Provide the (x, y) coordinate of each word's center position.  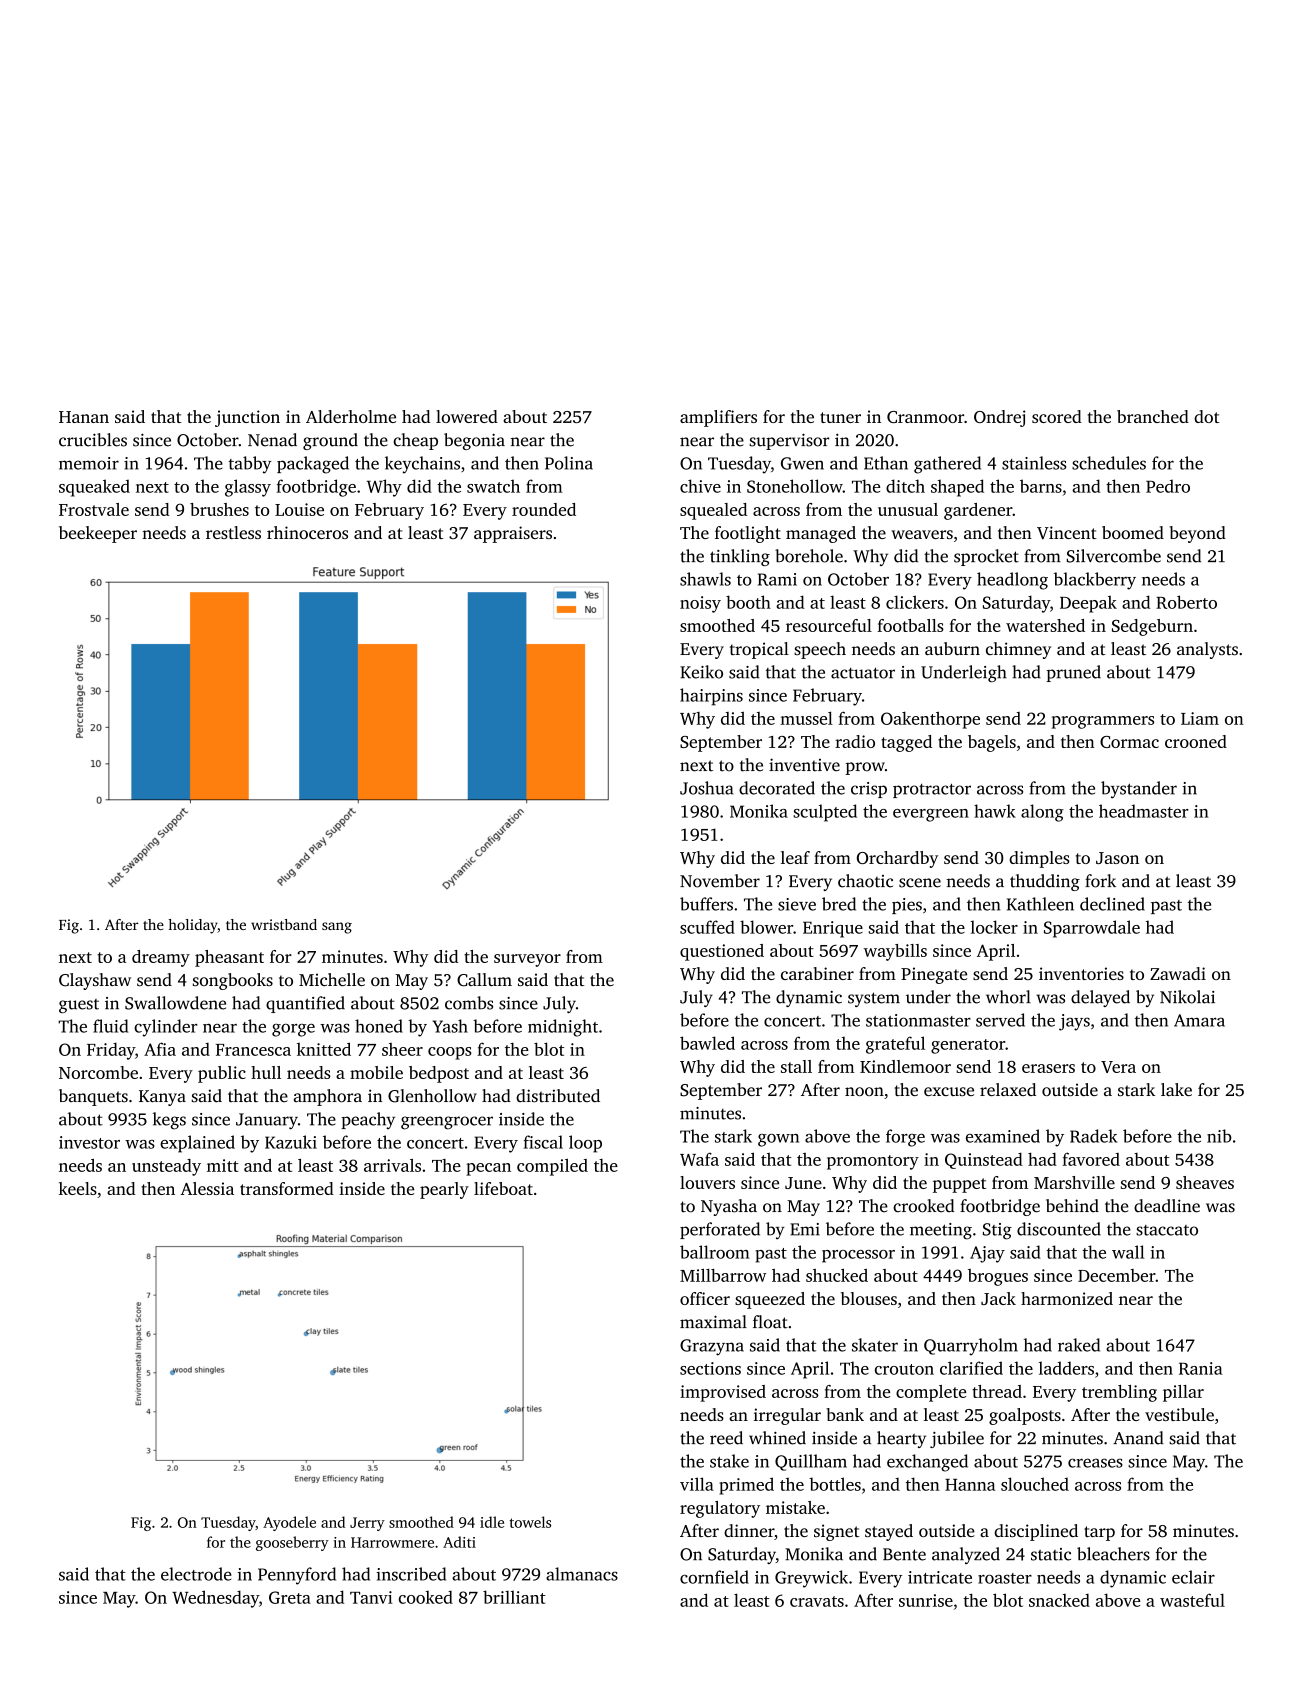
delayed (1100, 998)
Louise (299, 509)
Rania (1201, 1368)
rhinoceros (307, 532)
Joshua (706, 788)
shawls (705, 579)
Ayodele (289, 1523)
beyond (1198, 534)
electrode (196, 1574)
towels (530, 1522)
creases (1095, 1463)
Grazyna (712, 1347)
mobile (376, 1072)
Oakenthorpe (930, 720)
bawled (707, 1043)
